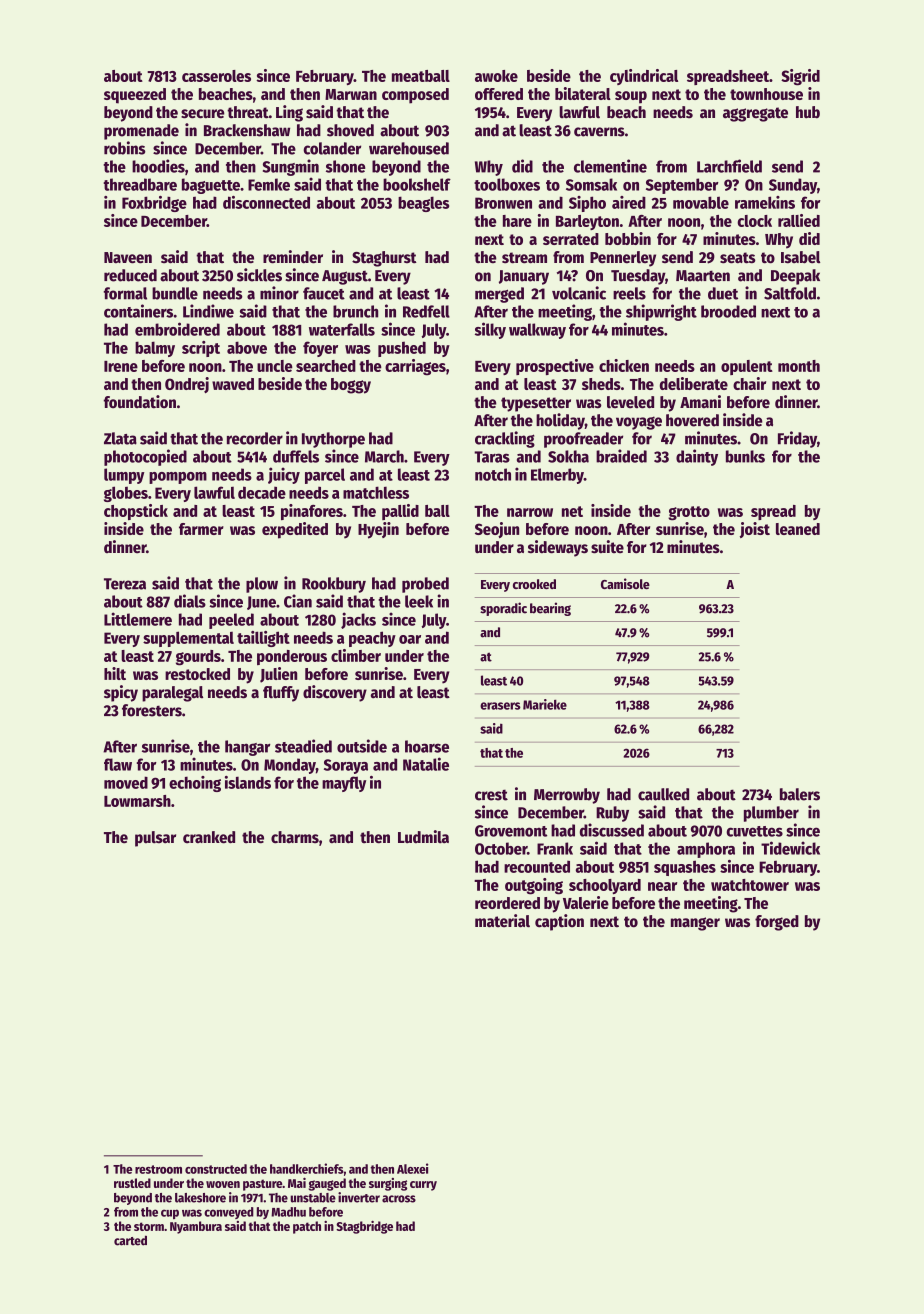 The image size is (924, 1314). What do you see at coordinates (158, 1169) in the screenshot?
I see `restroom` at bounding box center [158, 1169].
